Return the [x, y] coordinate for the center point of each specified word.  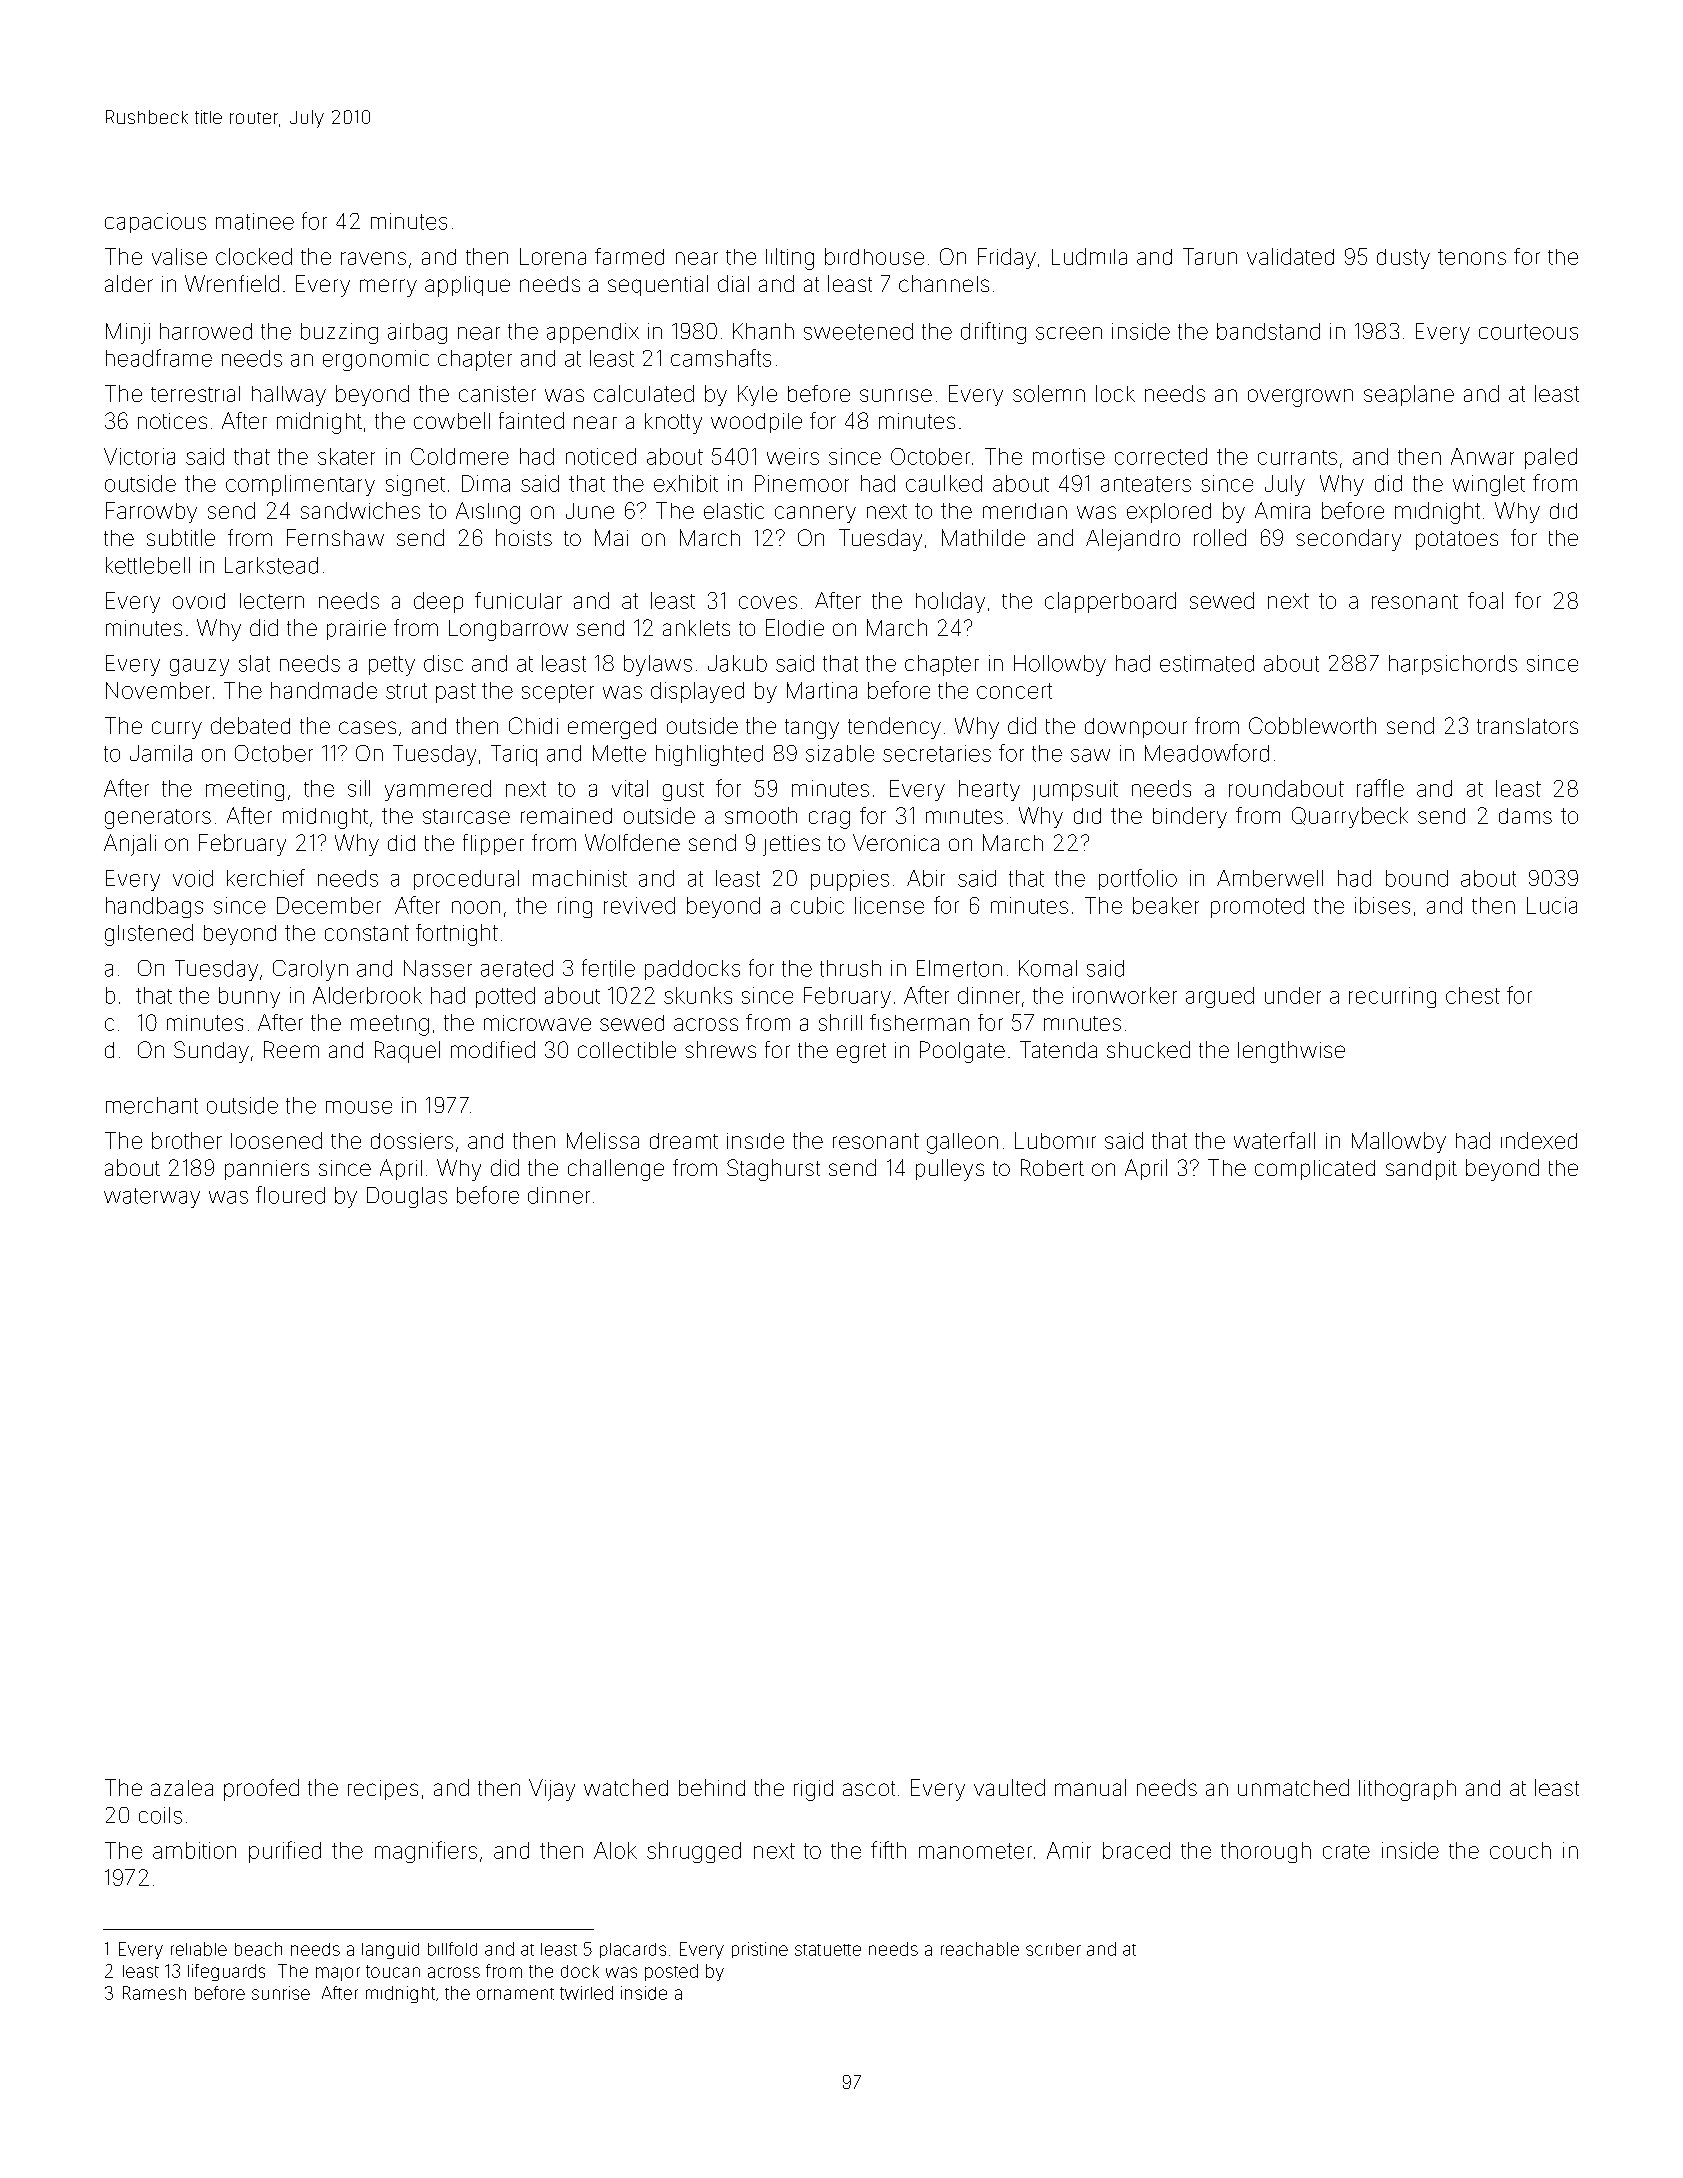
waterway [152, 1198]
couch [1520, 1850]
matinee [255, 221]
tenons [1472, 257]
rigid [813, 1790]
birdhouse [874, 256]
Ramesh [154, 1993]
